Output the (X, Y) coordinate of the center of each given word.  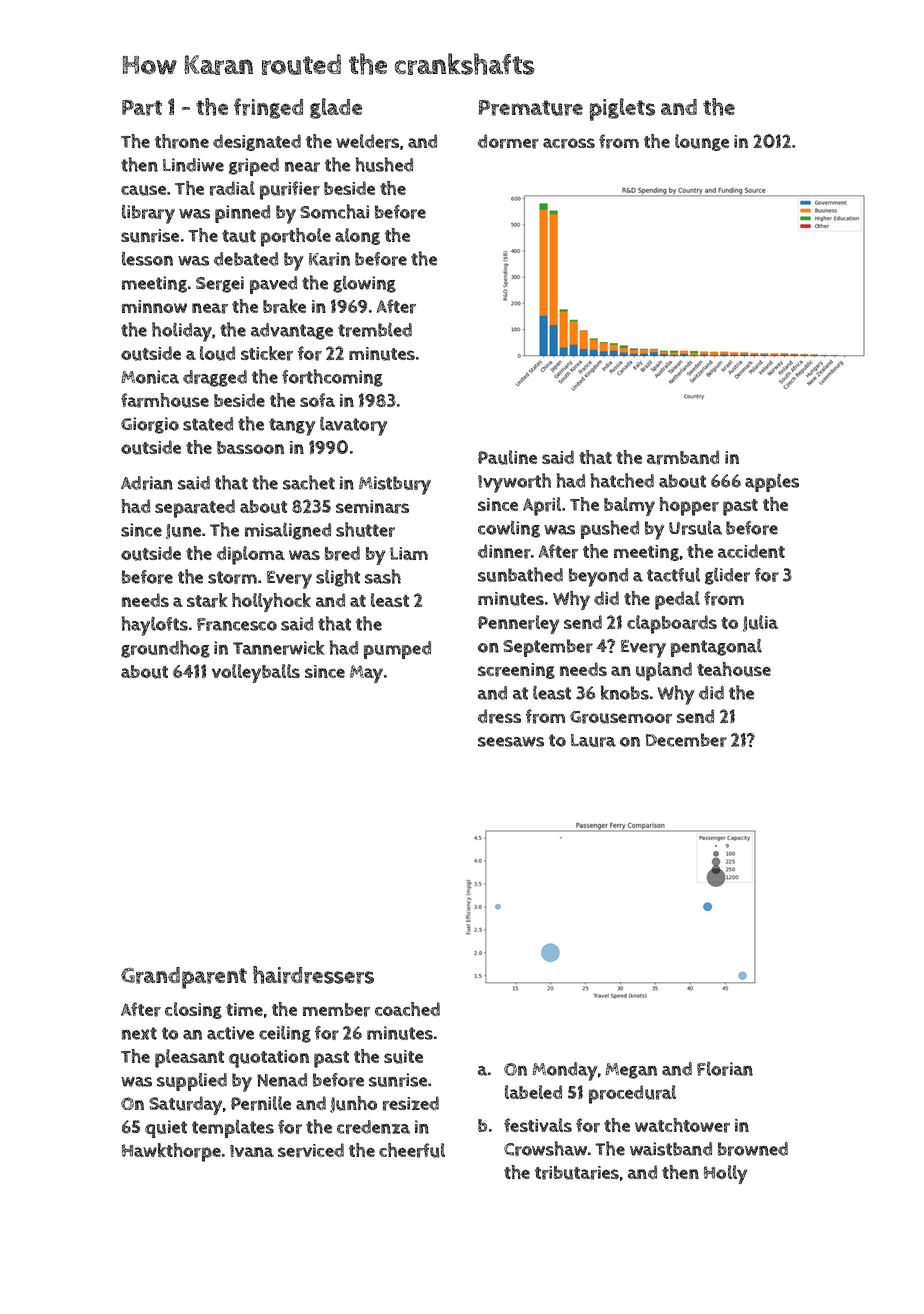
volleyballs (256, 673)
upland (664, 671)
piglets (622, 109)
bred (342, 553)
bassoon (250, 447)
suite (403, 1057)
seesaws (511, 742)
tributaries (577, 1173)
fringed (268, 108)
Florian (725, 1069)
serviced (311, 1150)
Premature (531, 108)
